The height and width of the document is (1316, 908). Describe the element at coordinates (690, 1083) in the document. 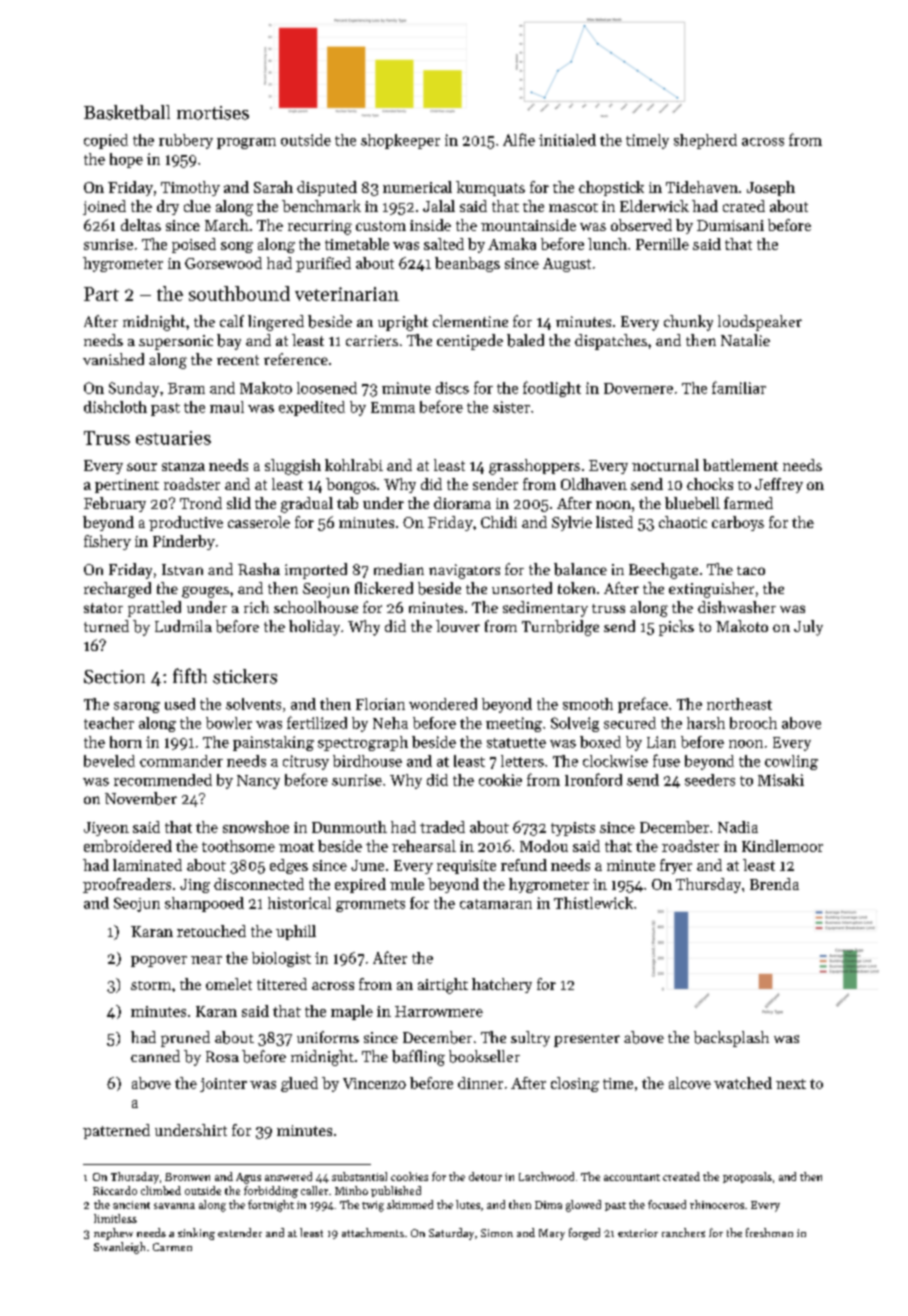

I see `alcove` at that location.
